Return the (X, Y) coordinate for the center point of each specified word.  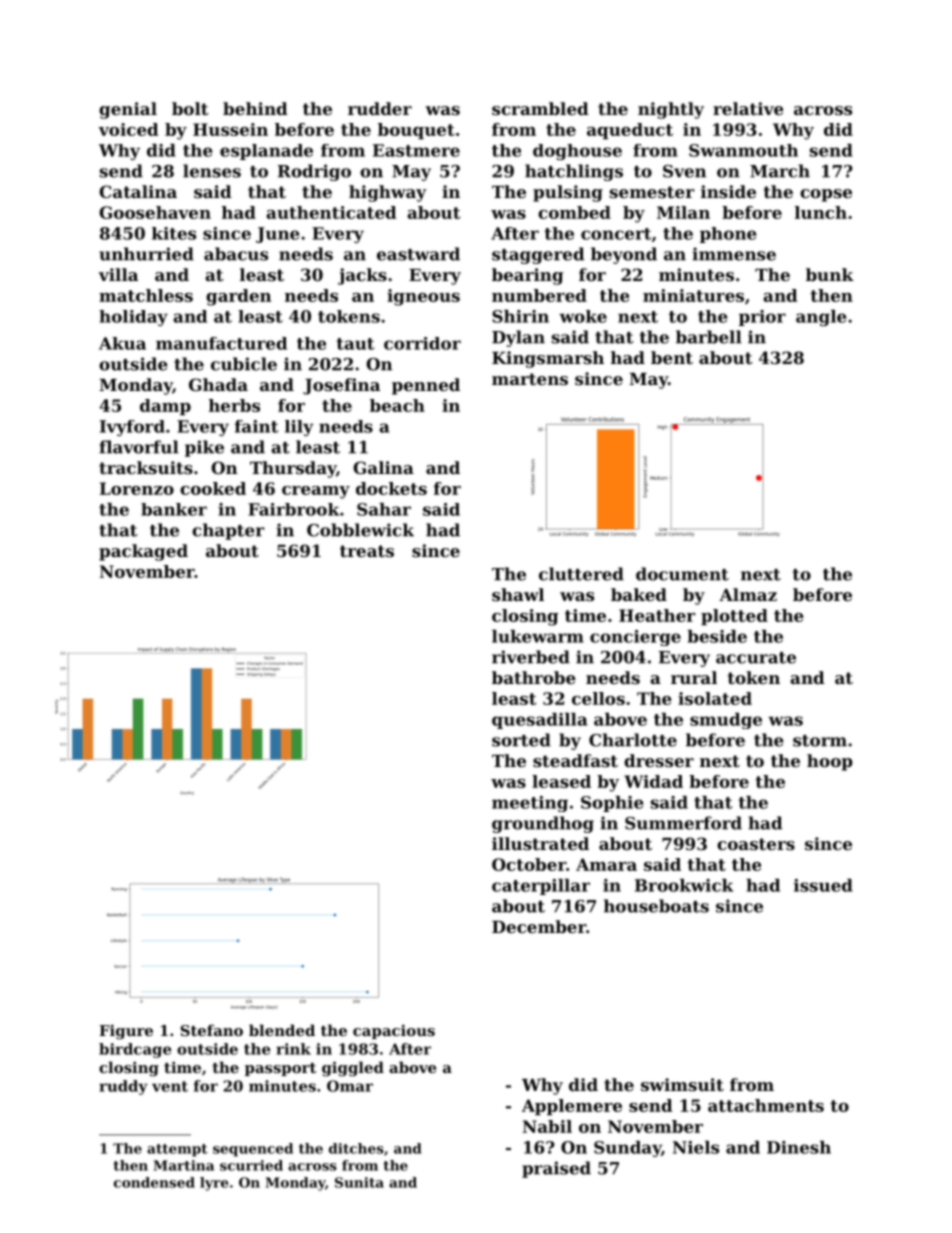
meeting (530, 804)
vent (170, 1086)
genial (128, 110)
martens (530, 379)
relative (748, 108)
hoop (829, 762)
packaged (143, 552)
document (682, 574)
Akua (122, 343)
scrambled (540, 108)
